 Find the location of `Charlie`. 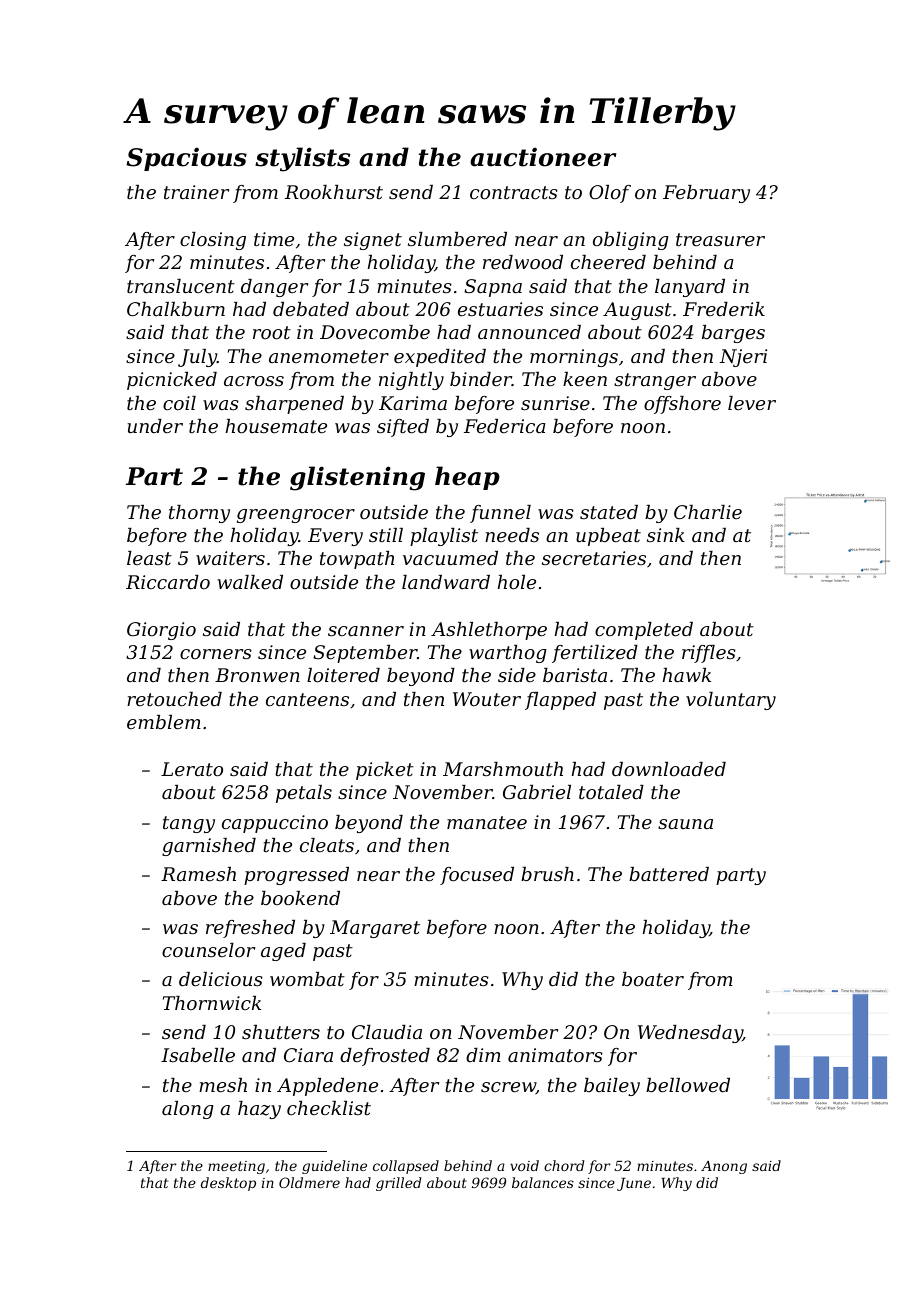

Charlie is located at coordinates (708, 512).
